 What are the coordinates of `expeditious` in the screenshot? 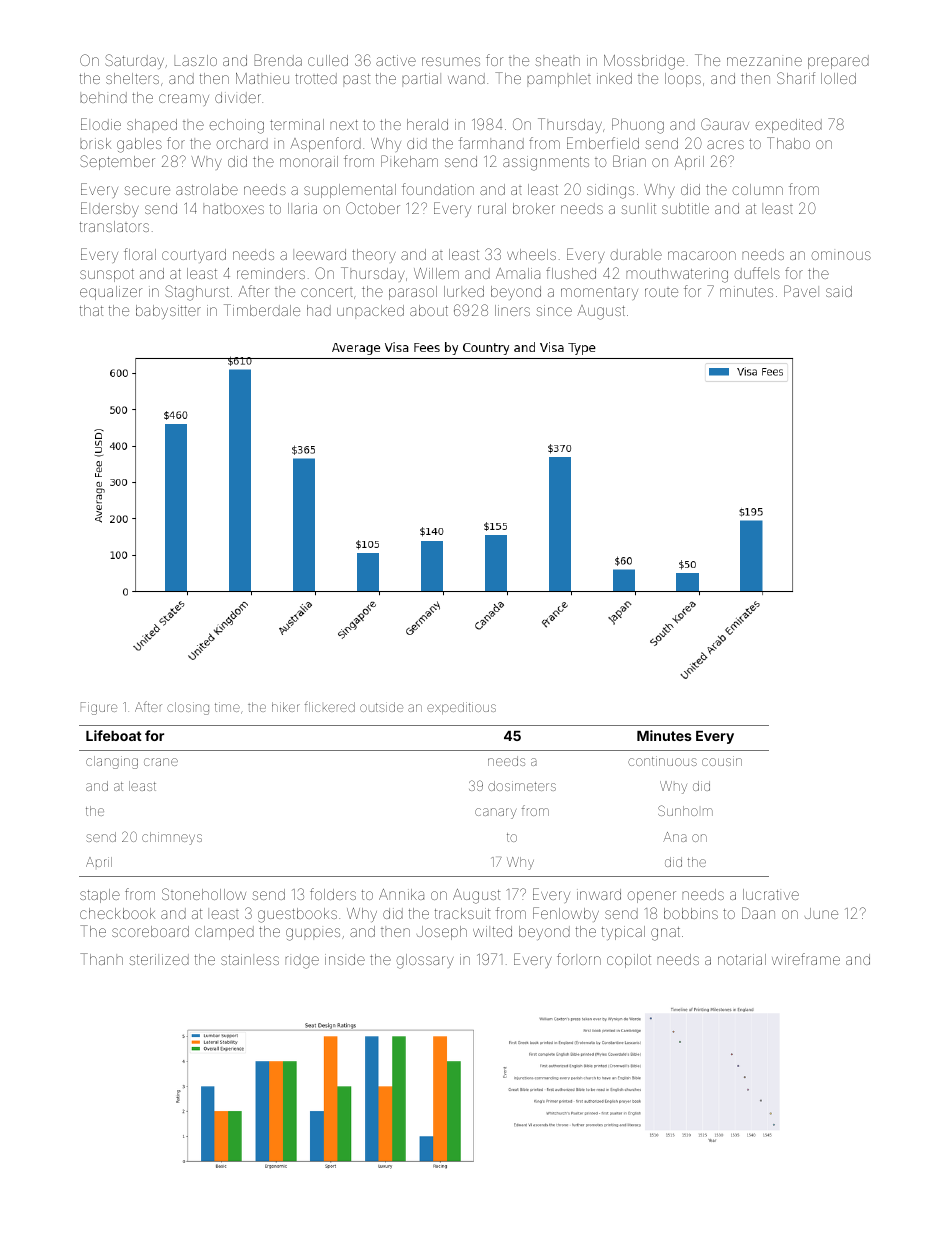 It's located at (461, 708).
